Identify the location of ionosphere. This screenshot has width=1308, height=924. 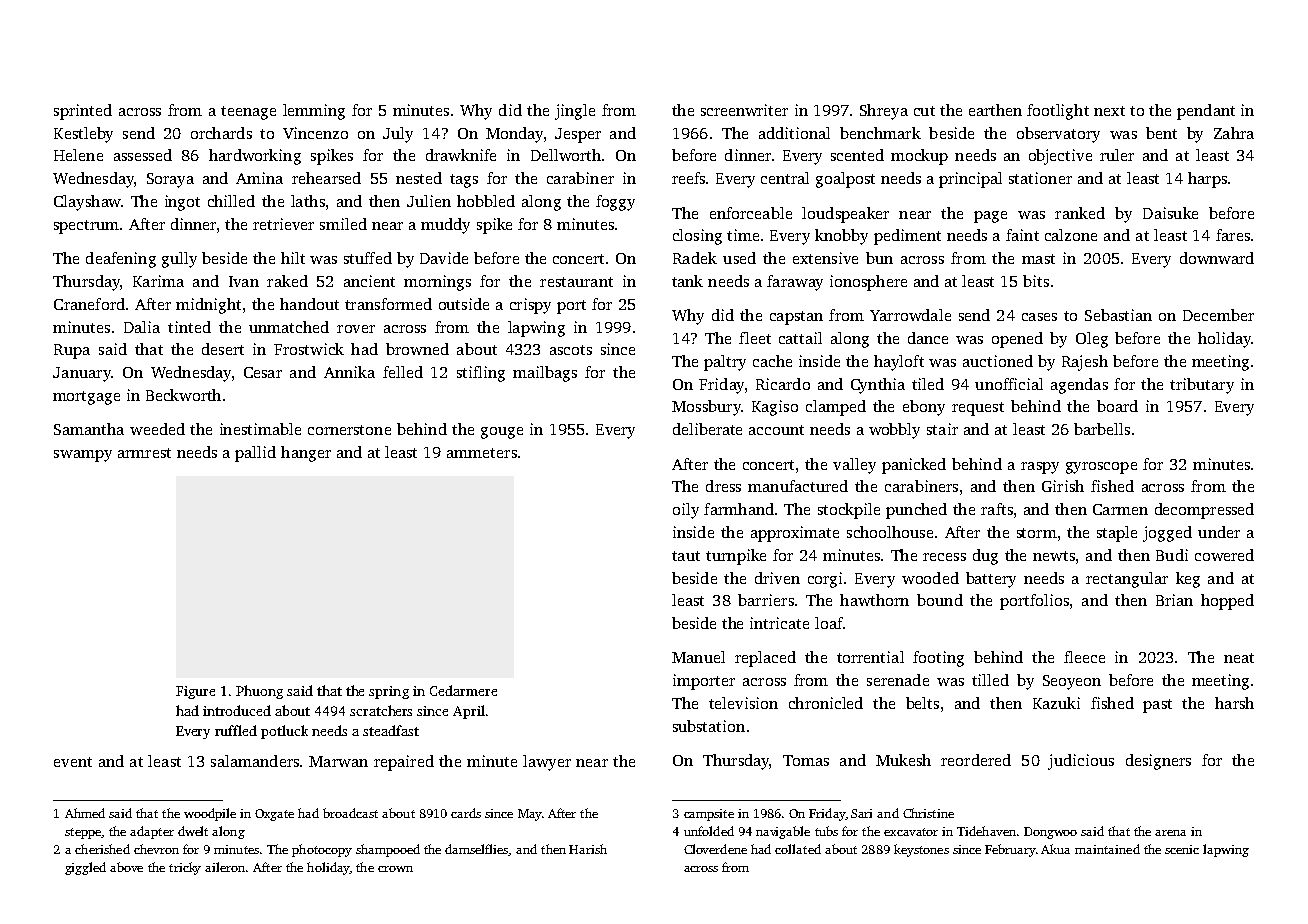
(868, 283).
